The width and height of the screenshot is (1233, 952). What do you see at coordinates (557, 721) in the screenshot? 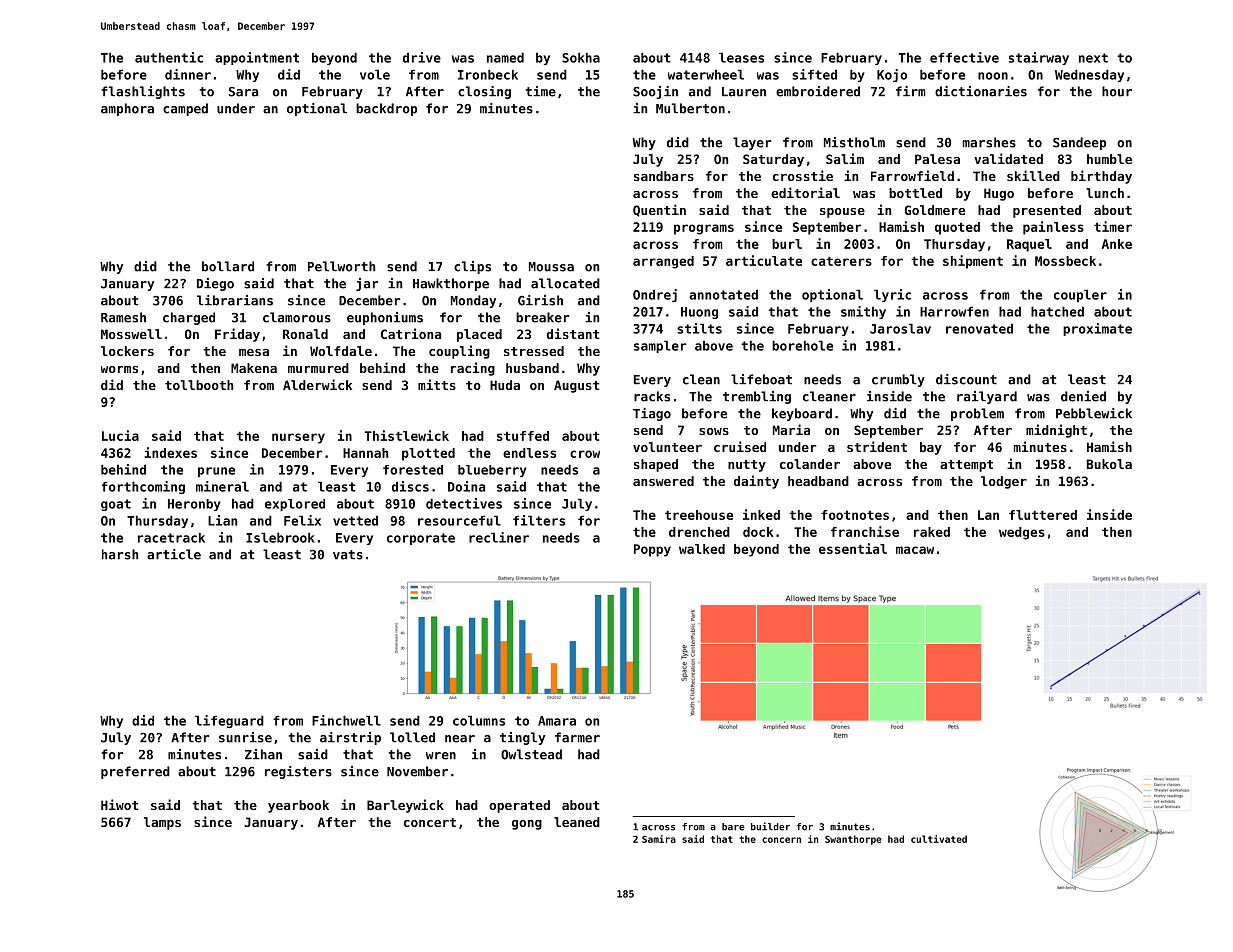
I see `Amara` at bounding box center [557, 721].
